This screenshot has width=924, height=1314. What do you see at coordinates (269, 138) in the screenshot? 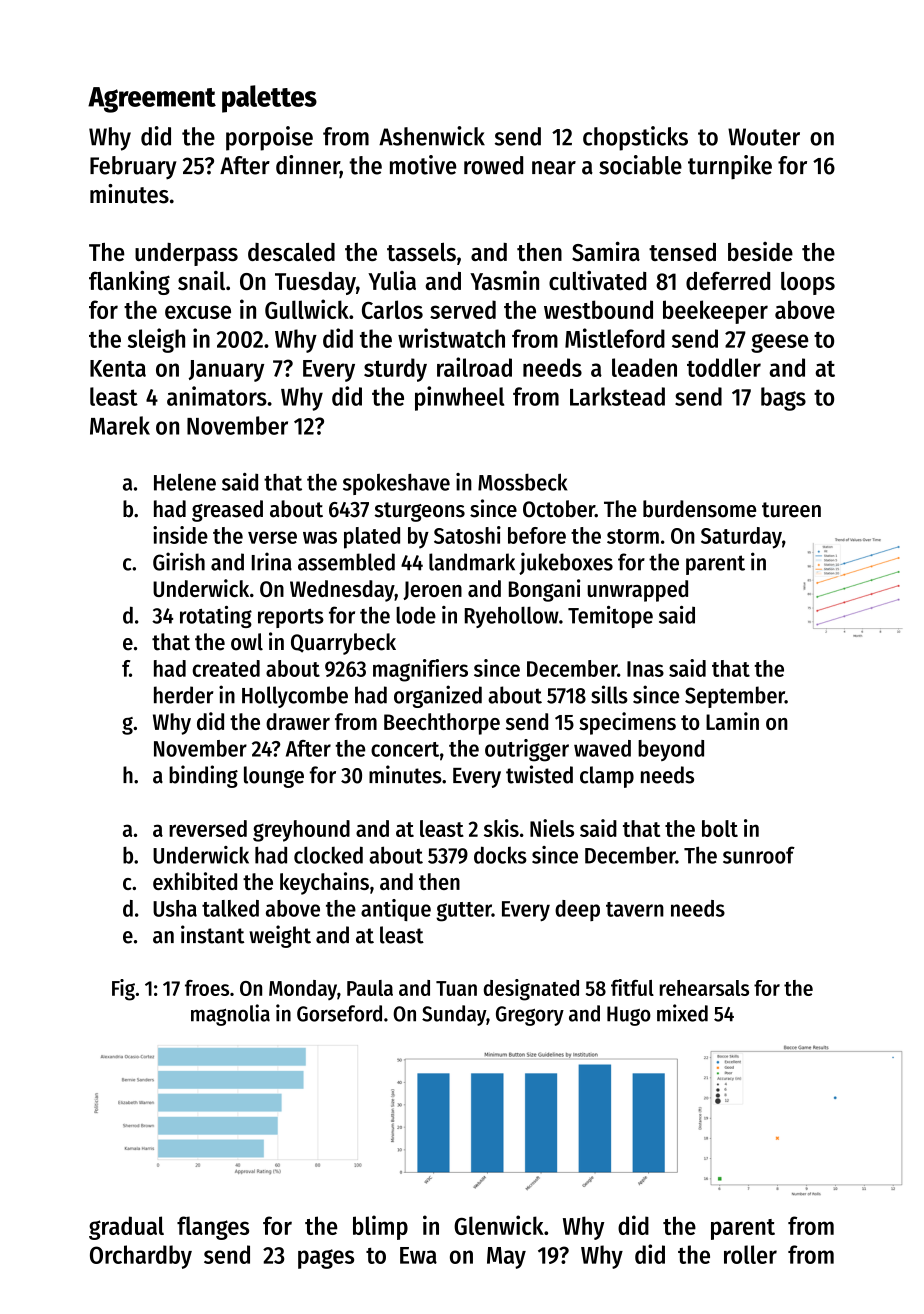
I see `porpoise` at bounding box center [269, 138].
